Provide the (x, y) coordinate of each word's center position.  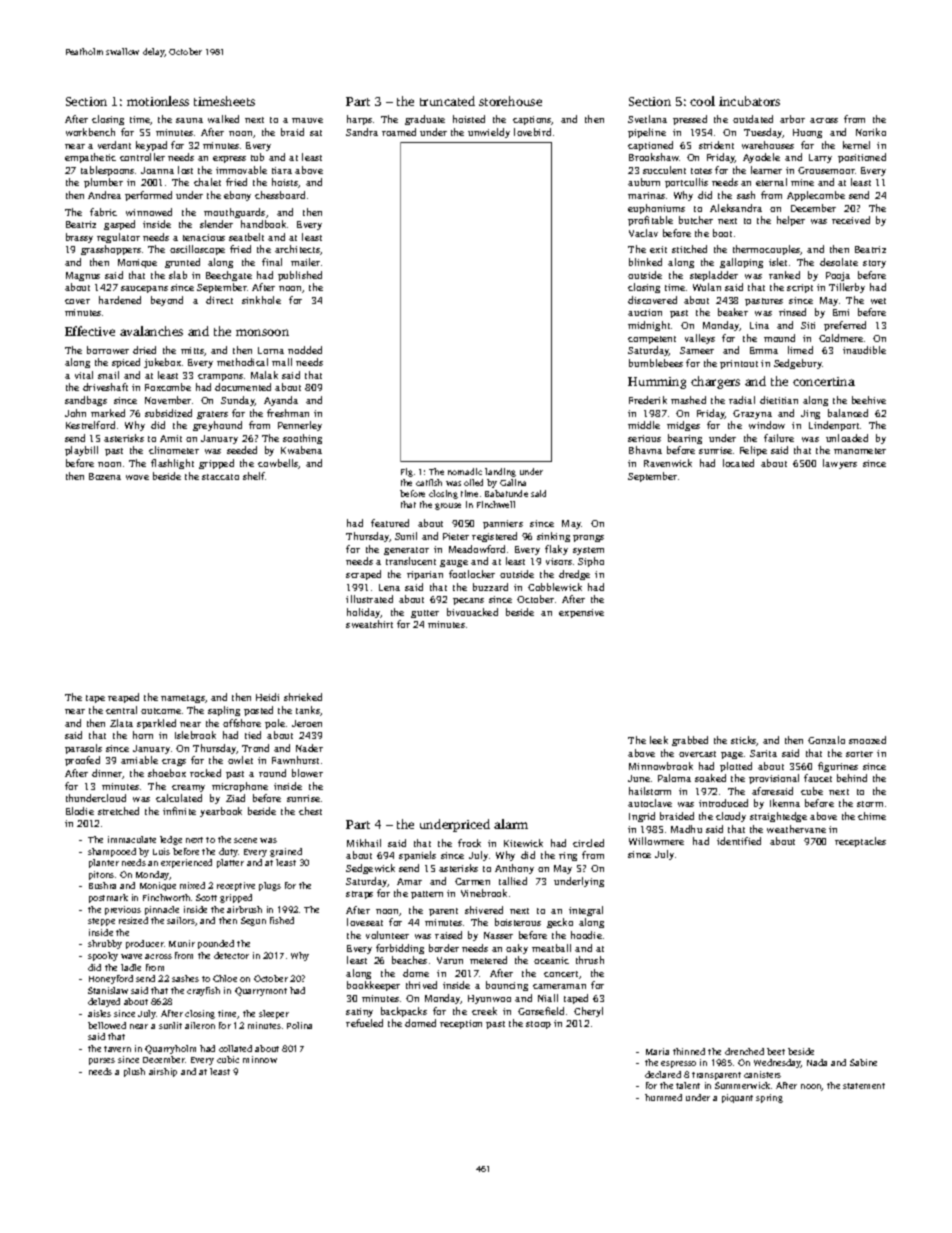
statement (864, 1086)
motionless (158, 101)
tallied (513, 881)
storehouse (510, 101)
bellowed (107, 1025)
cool (702, 101)
